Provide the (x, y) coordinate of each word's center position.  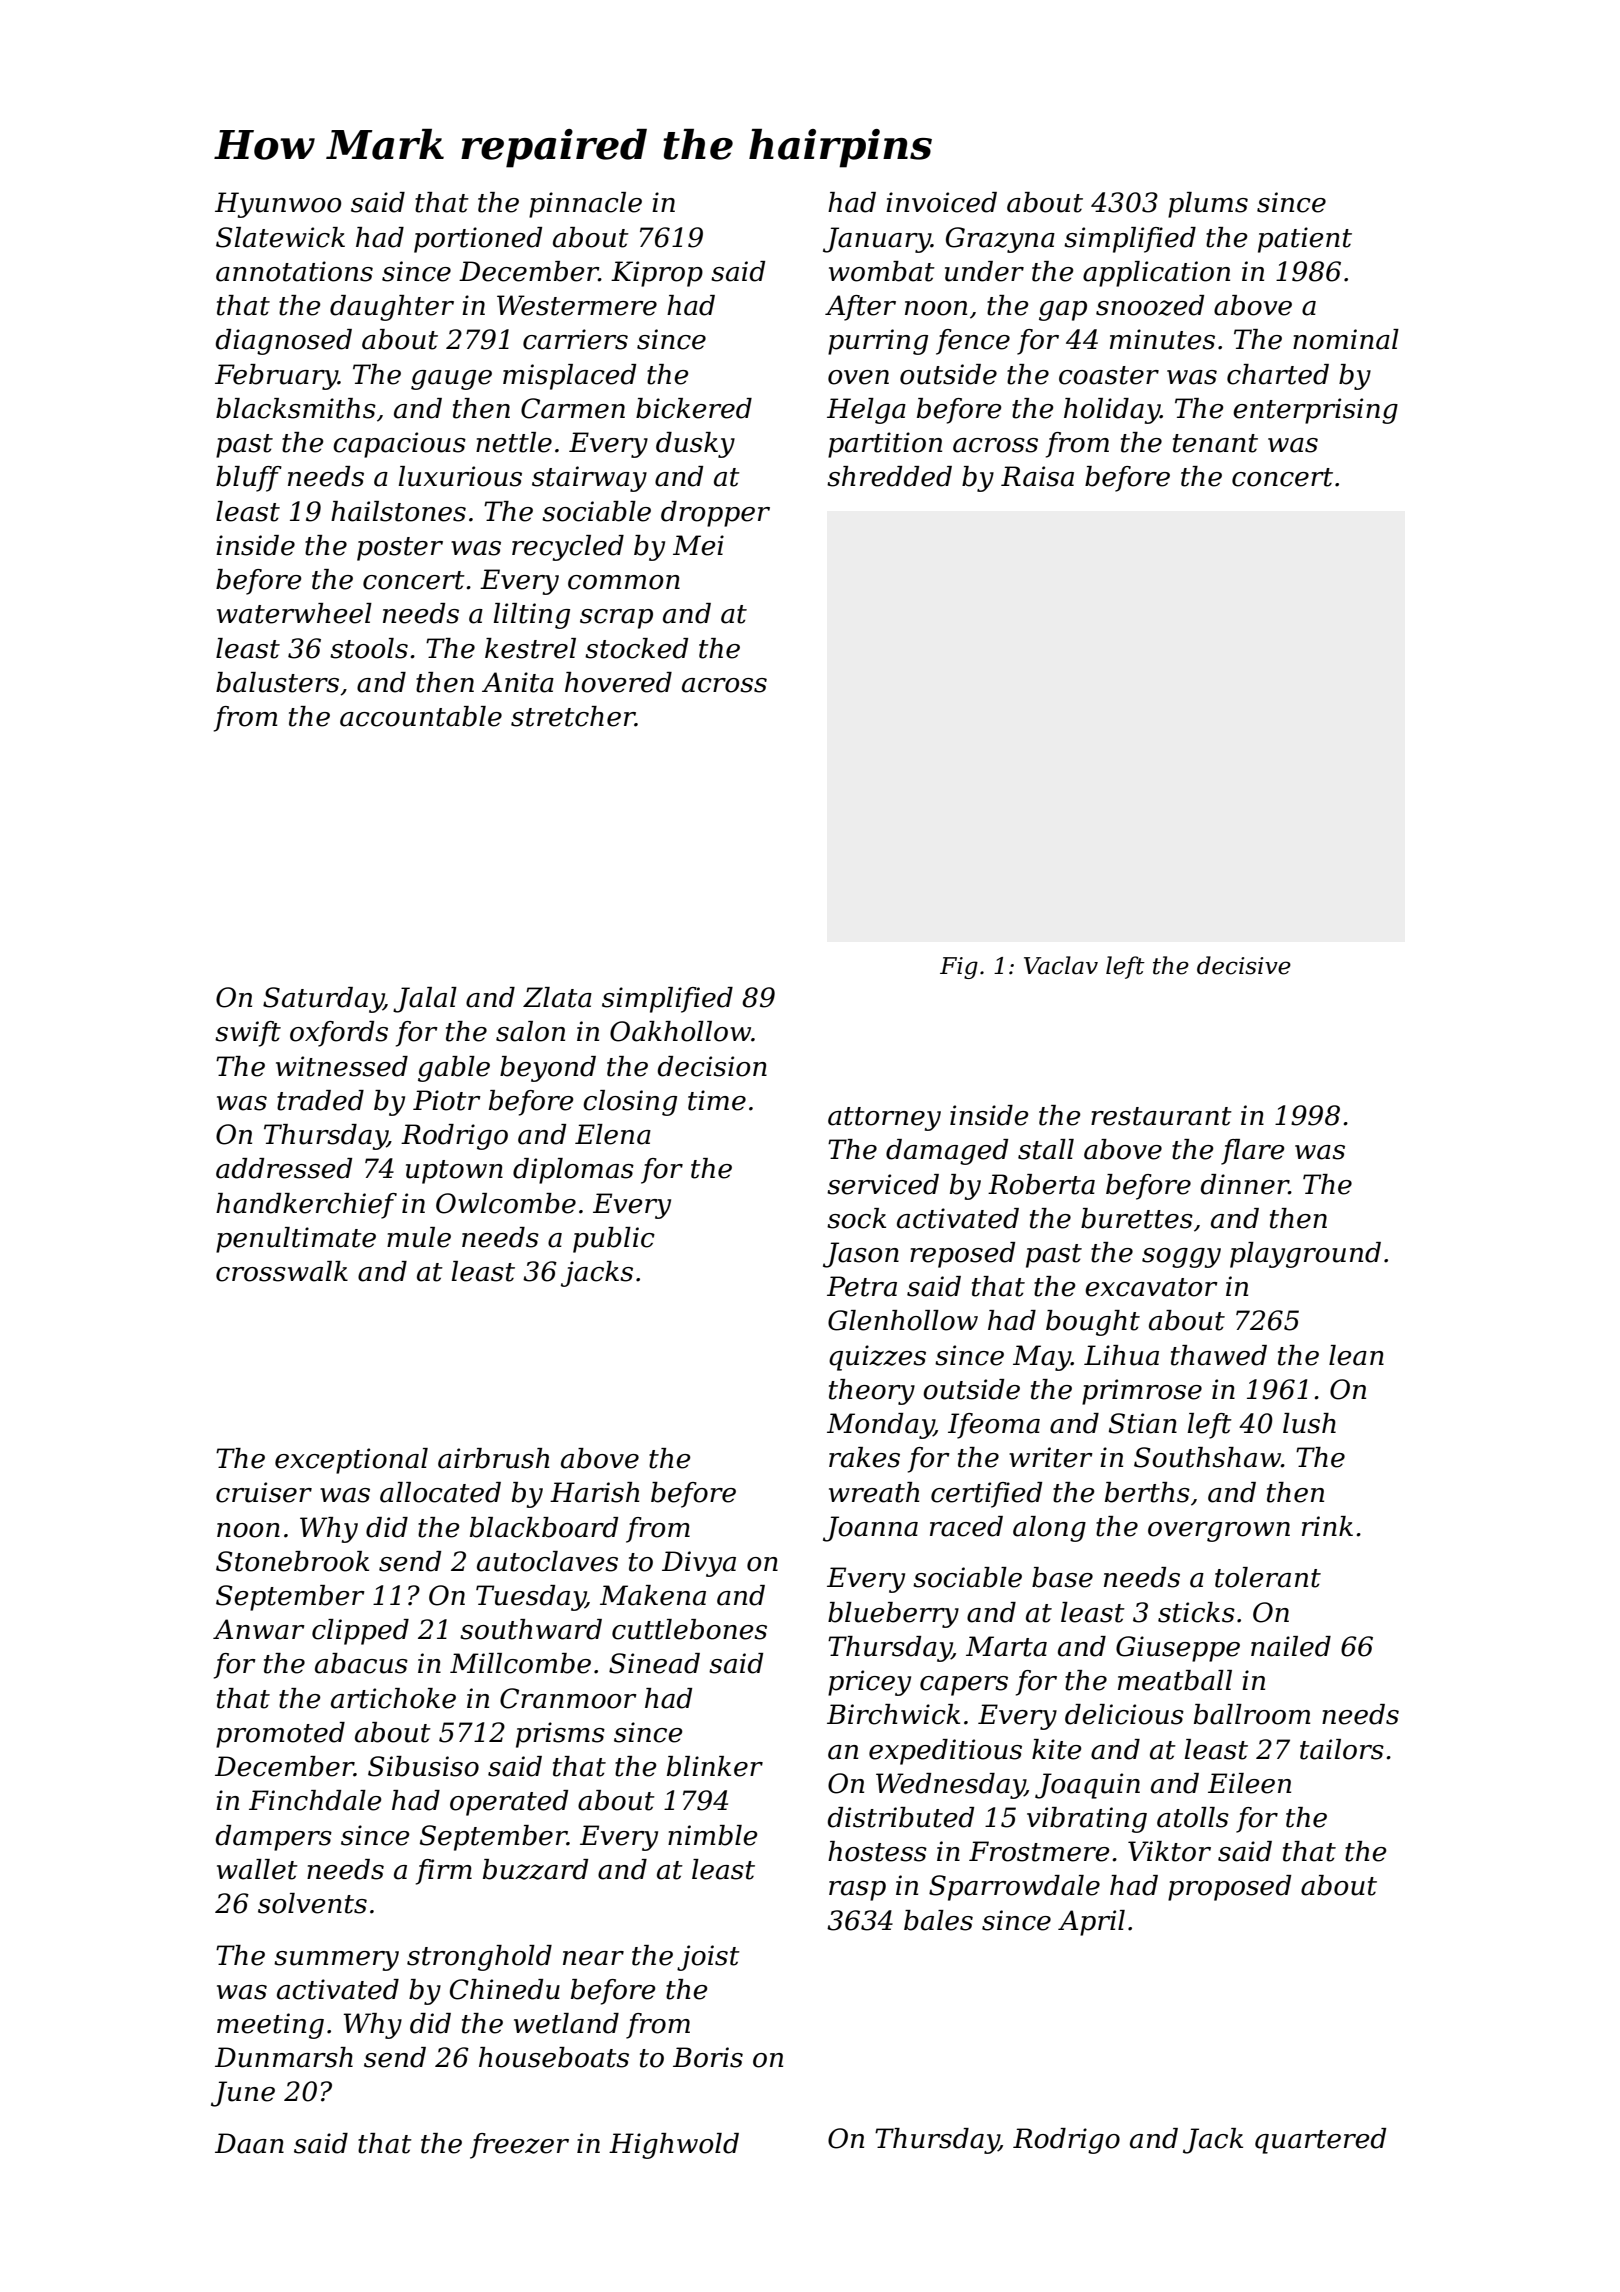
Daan (249, 2143)
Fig (959, 968)
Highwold (674, 2146)
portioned (478, 240)
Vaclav (1061, 965)
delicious (1124, 1714)
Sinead (654, 1663)
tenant (1215, 443)
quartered (1320, 2141)
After (860, 308)
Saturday (323, 1000)
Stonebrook (292, 1561)
